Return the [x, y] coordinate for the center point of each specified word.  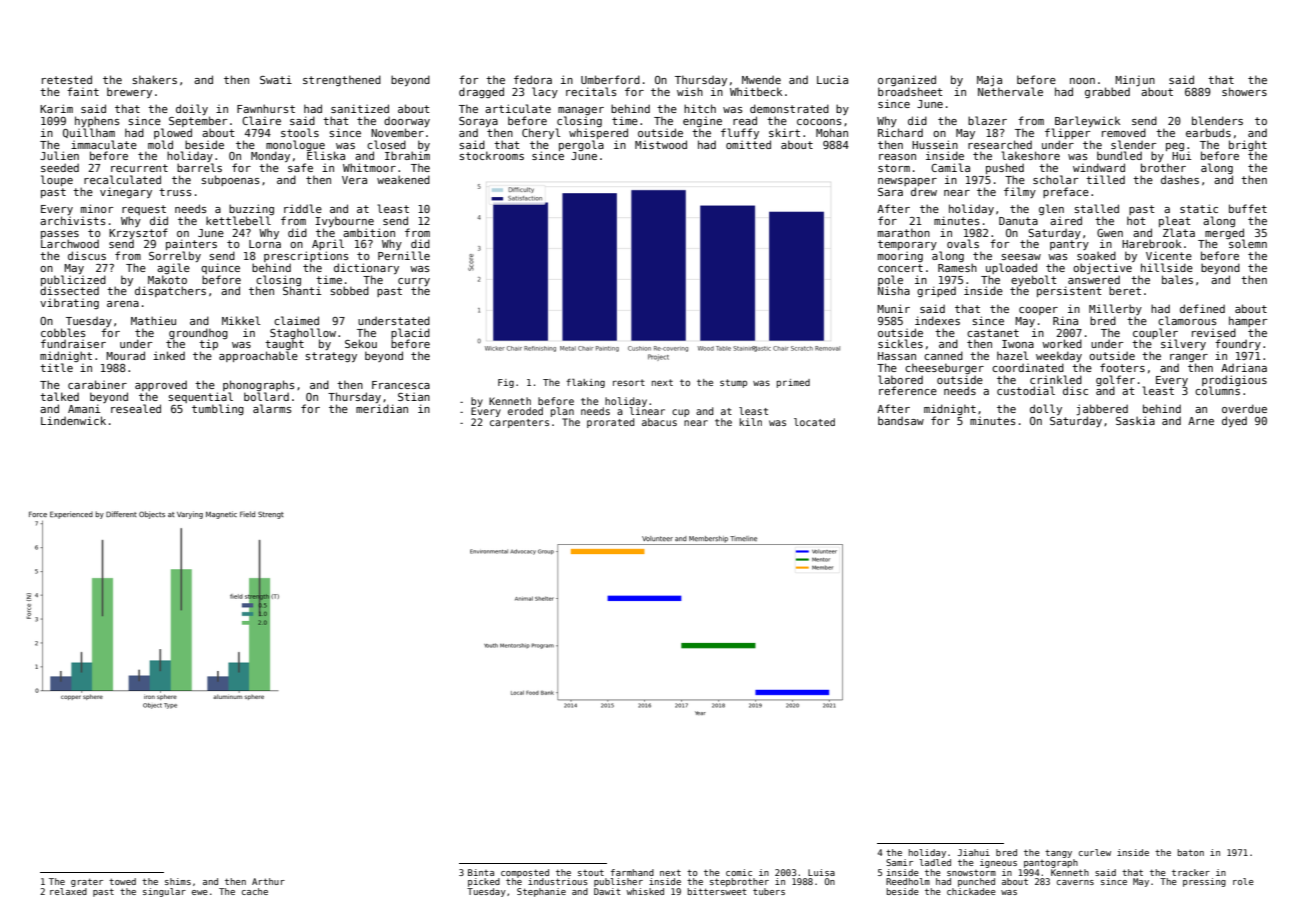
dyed [1234, 421]
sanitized [360, 108]
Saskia [1135, 420]
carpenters [519, 423]
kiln [750, 422]
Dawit [607, 891]
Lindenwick [73, 420]
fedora [533, 79]
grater [87, 882]
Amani [84, 408]
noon [1082, 81]
